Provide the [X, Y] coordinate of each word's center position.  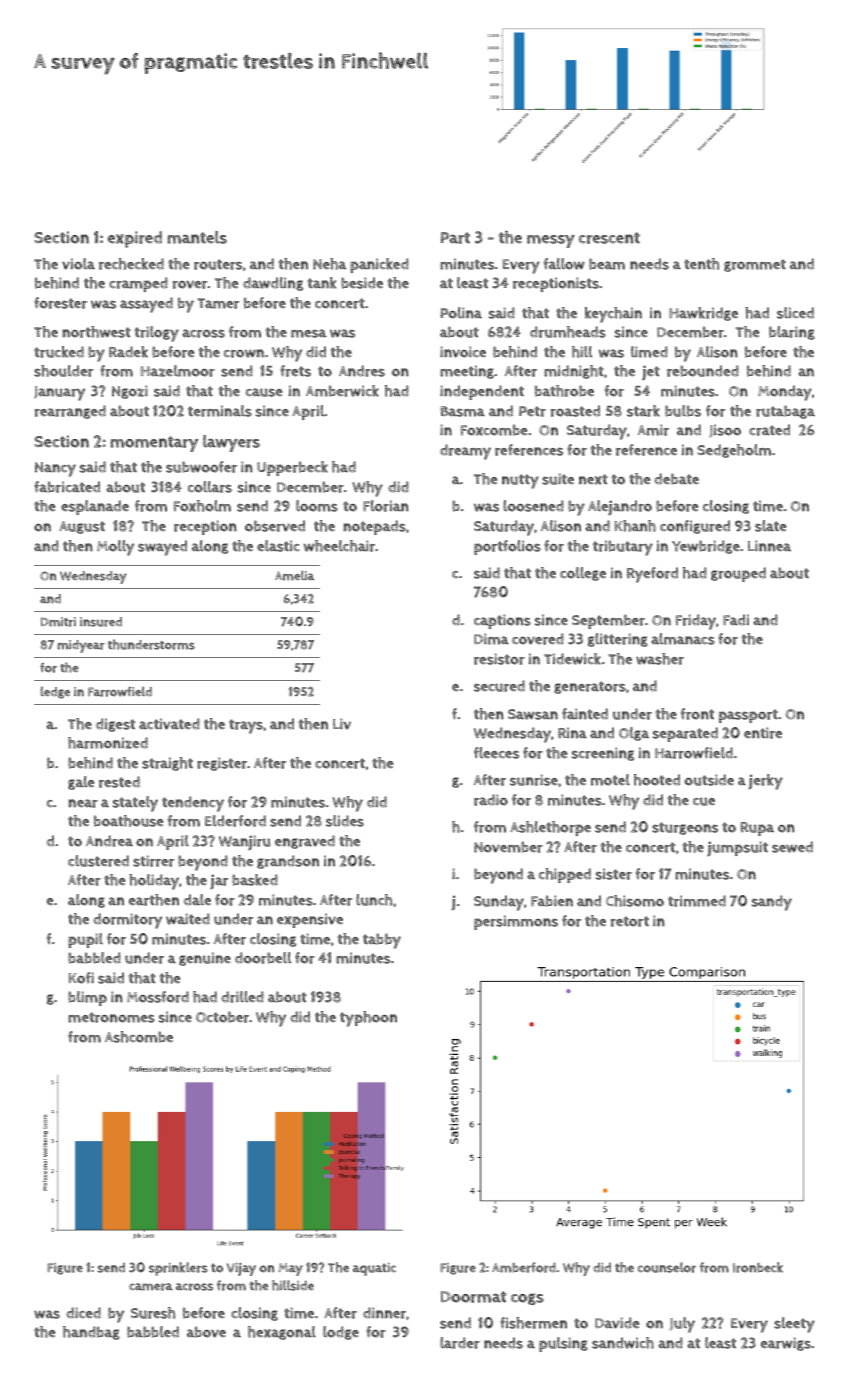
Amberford [524, 1267]
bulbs [683, 411]
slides [345, 821]
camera [151, 1287]
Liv [342, 724]
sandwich [623, 1343]
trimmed [697, 901]
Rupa [757, 829]
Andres [362, 371]
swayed [162, 548]
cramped [138, 284]
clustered [98, 861]
